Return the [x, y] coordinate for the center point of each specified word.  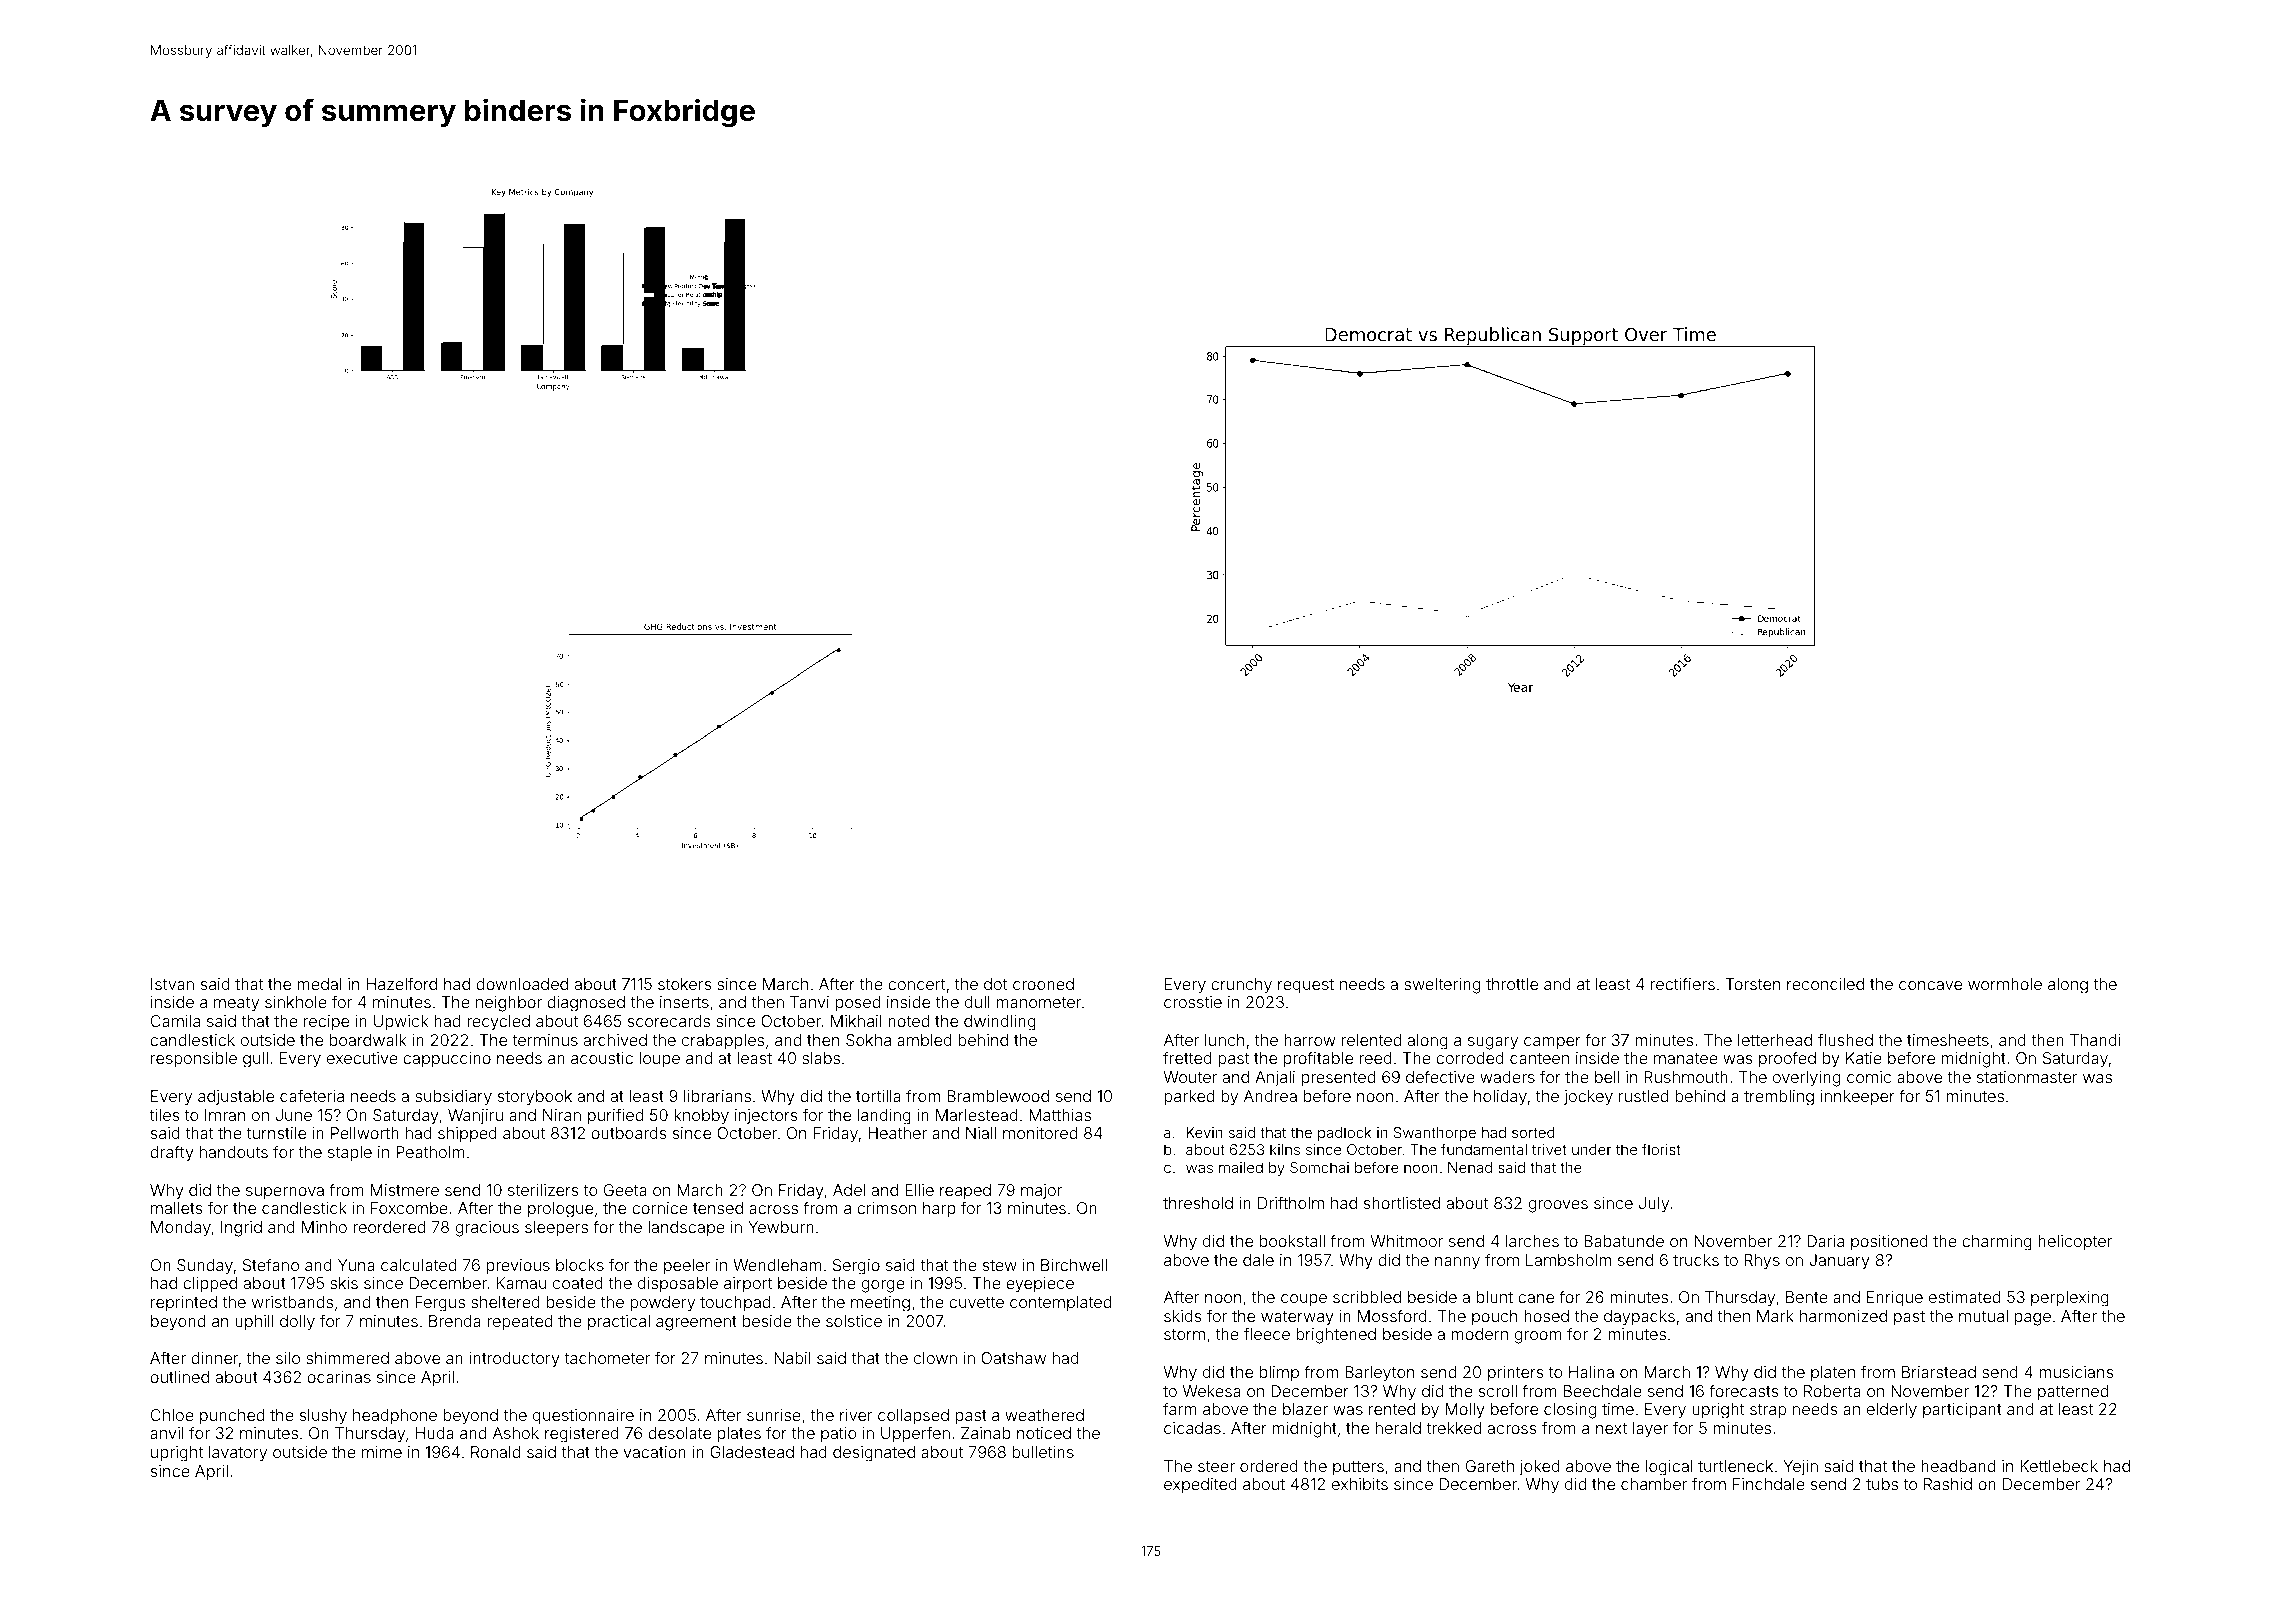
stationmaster [2027, 1077]
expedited [1200, 1485]
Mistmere [405, 1190]
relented [1371, 1040]
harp [939, 1210]
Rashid [1948, 1484]
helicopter [2075, 1243]
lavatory [238, 1454]
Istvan [172, 984]
